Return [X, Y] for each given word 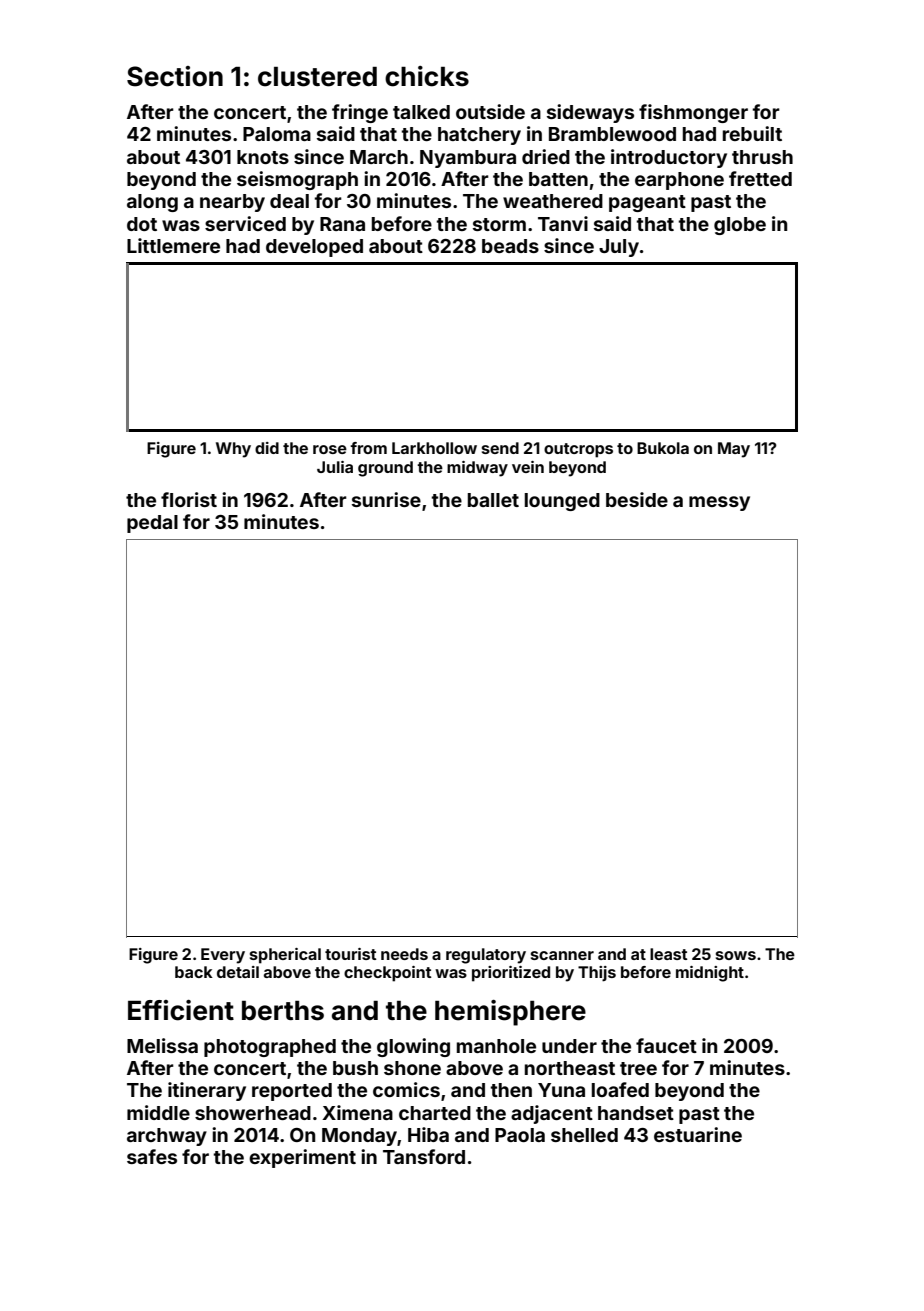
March [379, 157]
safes [152, 1156]
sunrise [386, 499]
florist [189, 499]
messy [719, 503]
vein [528, 467]
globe [740, 226]
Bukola [663, 448]
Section [175, 76]
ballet [493, 500]
